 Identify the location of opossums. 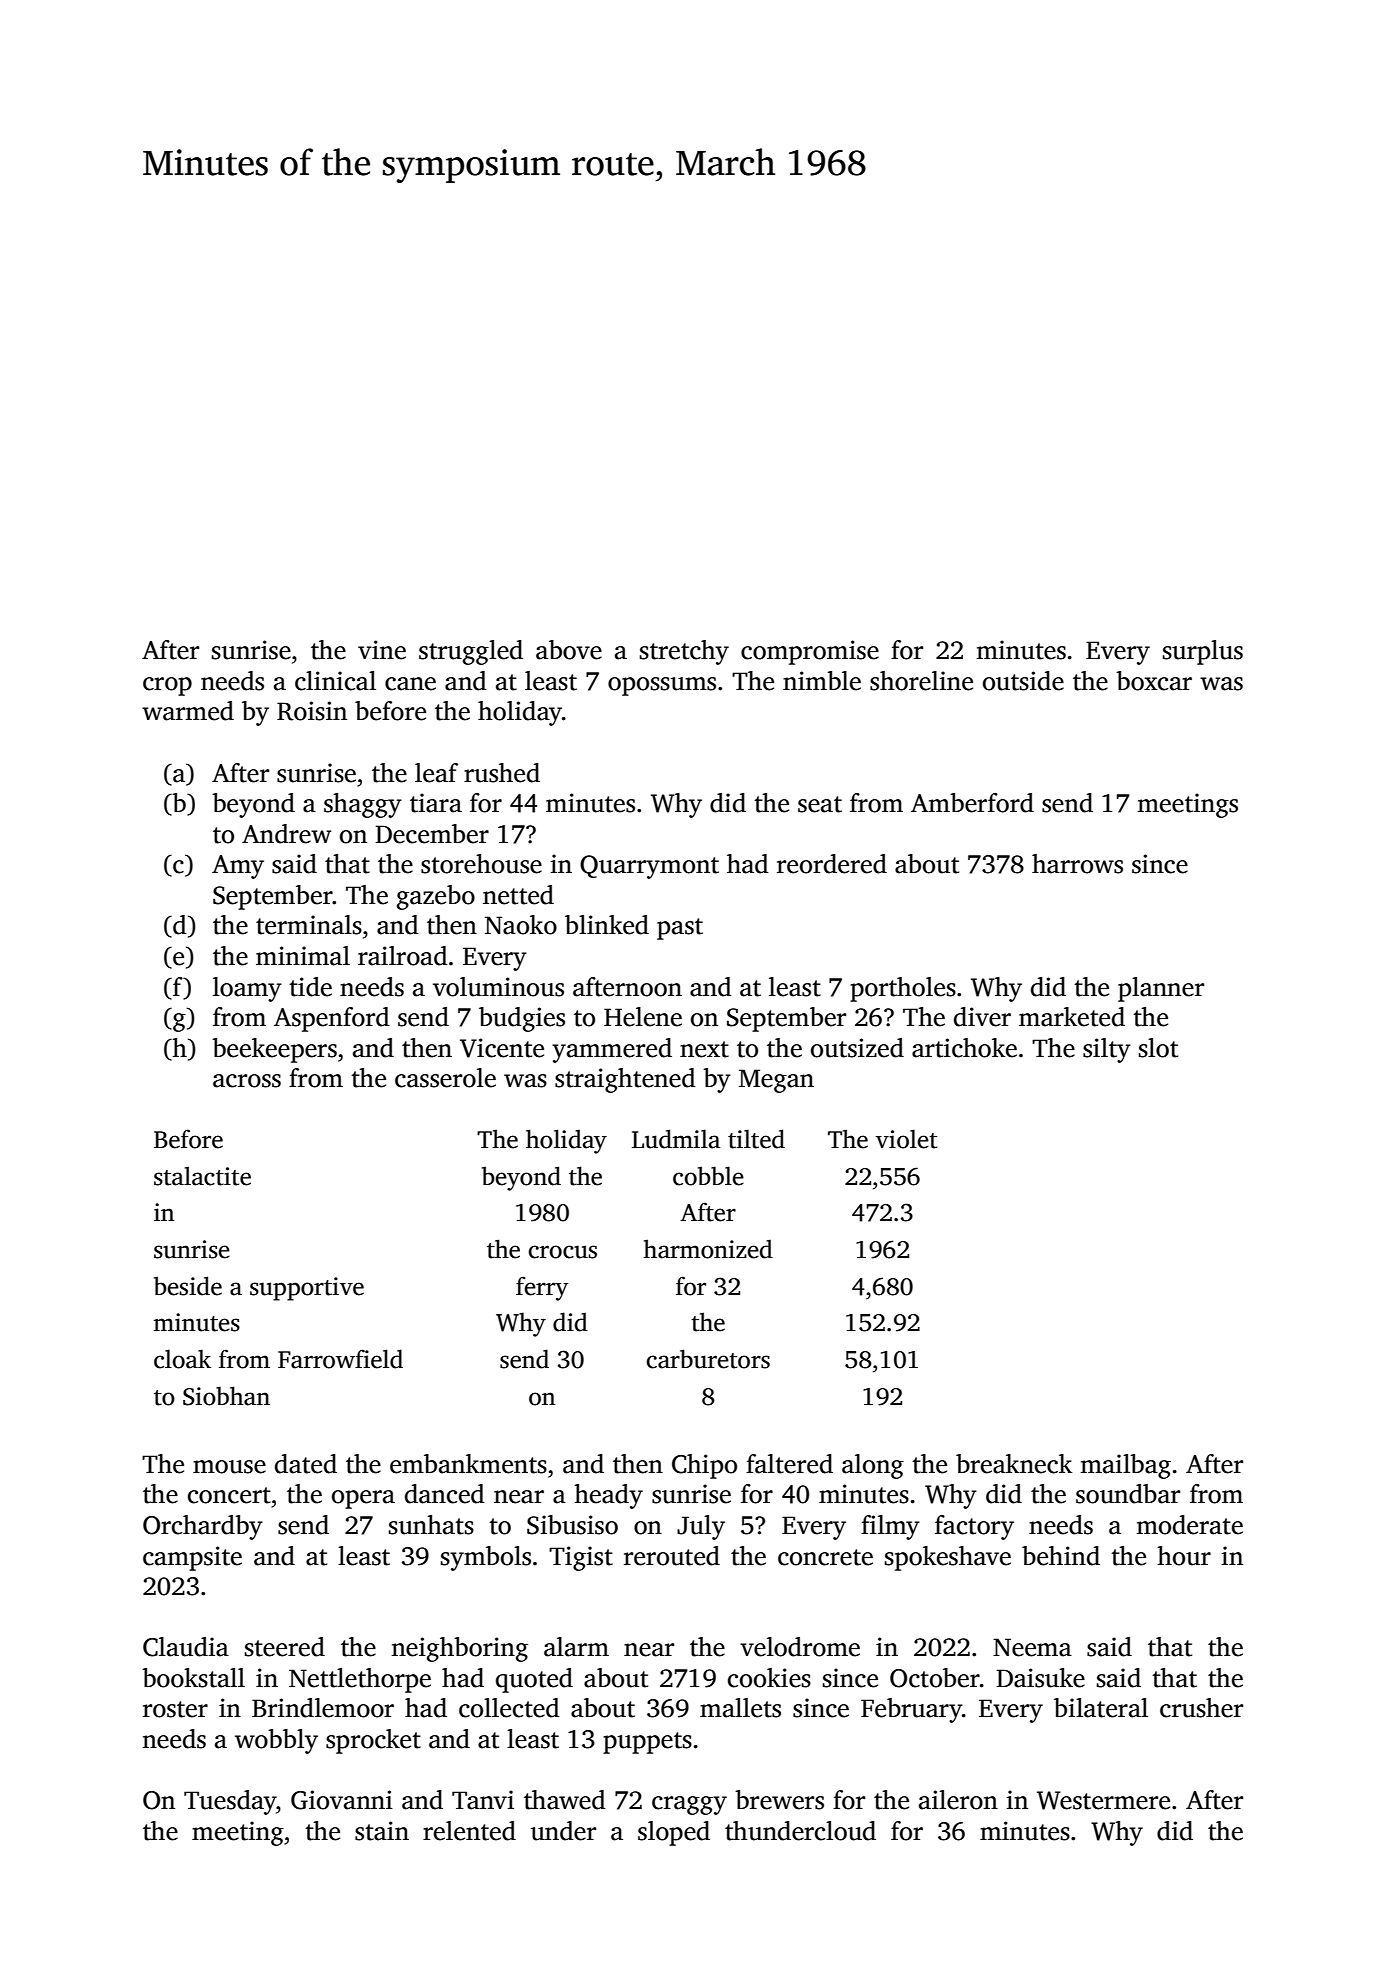
(662, 686).
